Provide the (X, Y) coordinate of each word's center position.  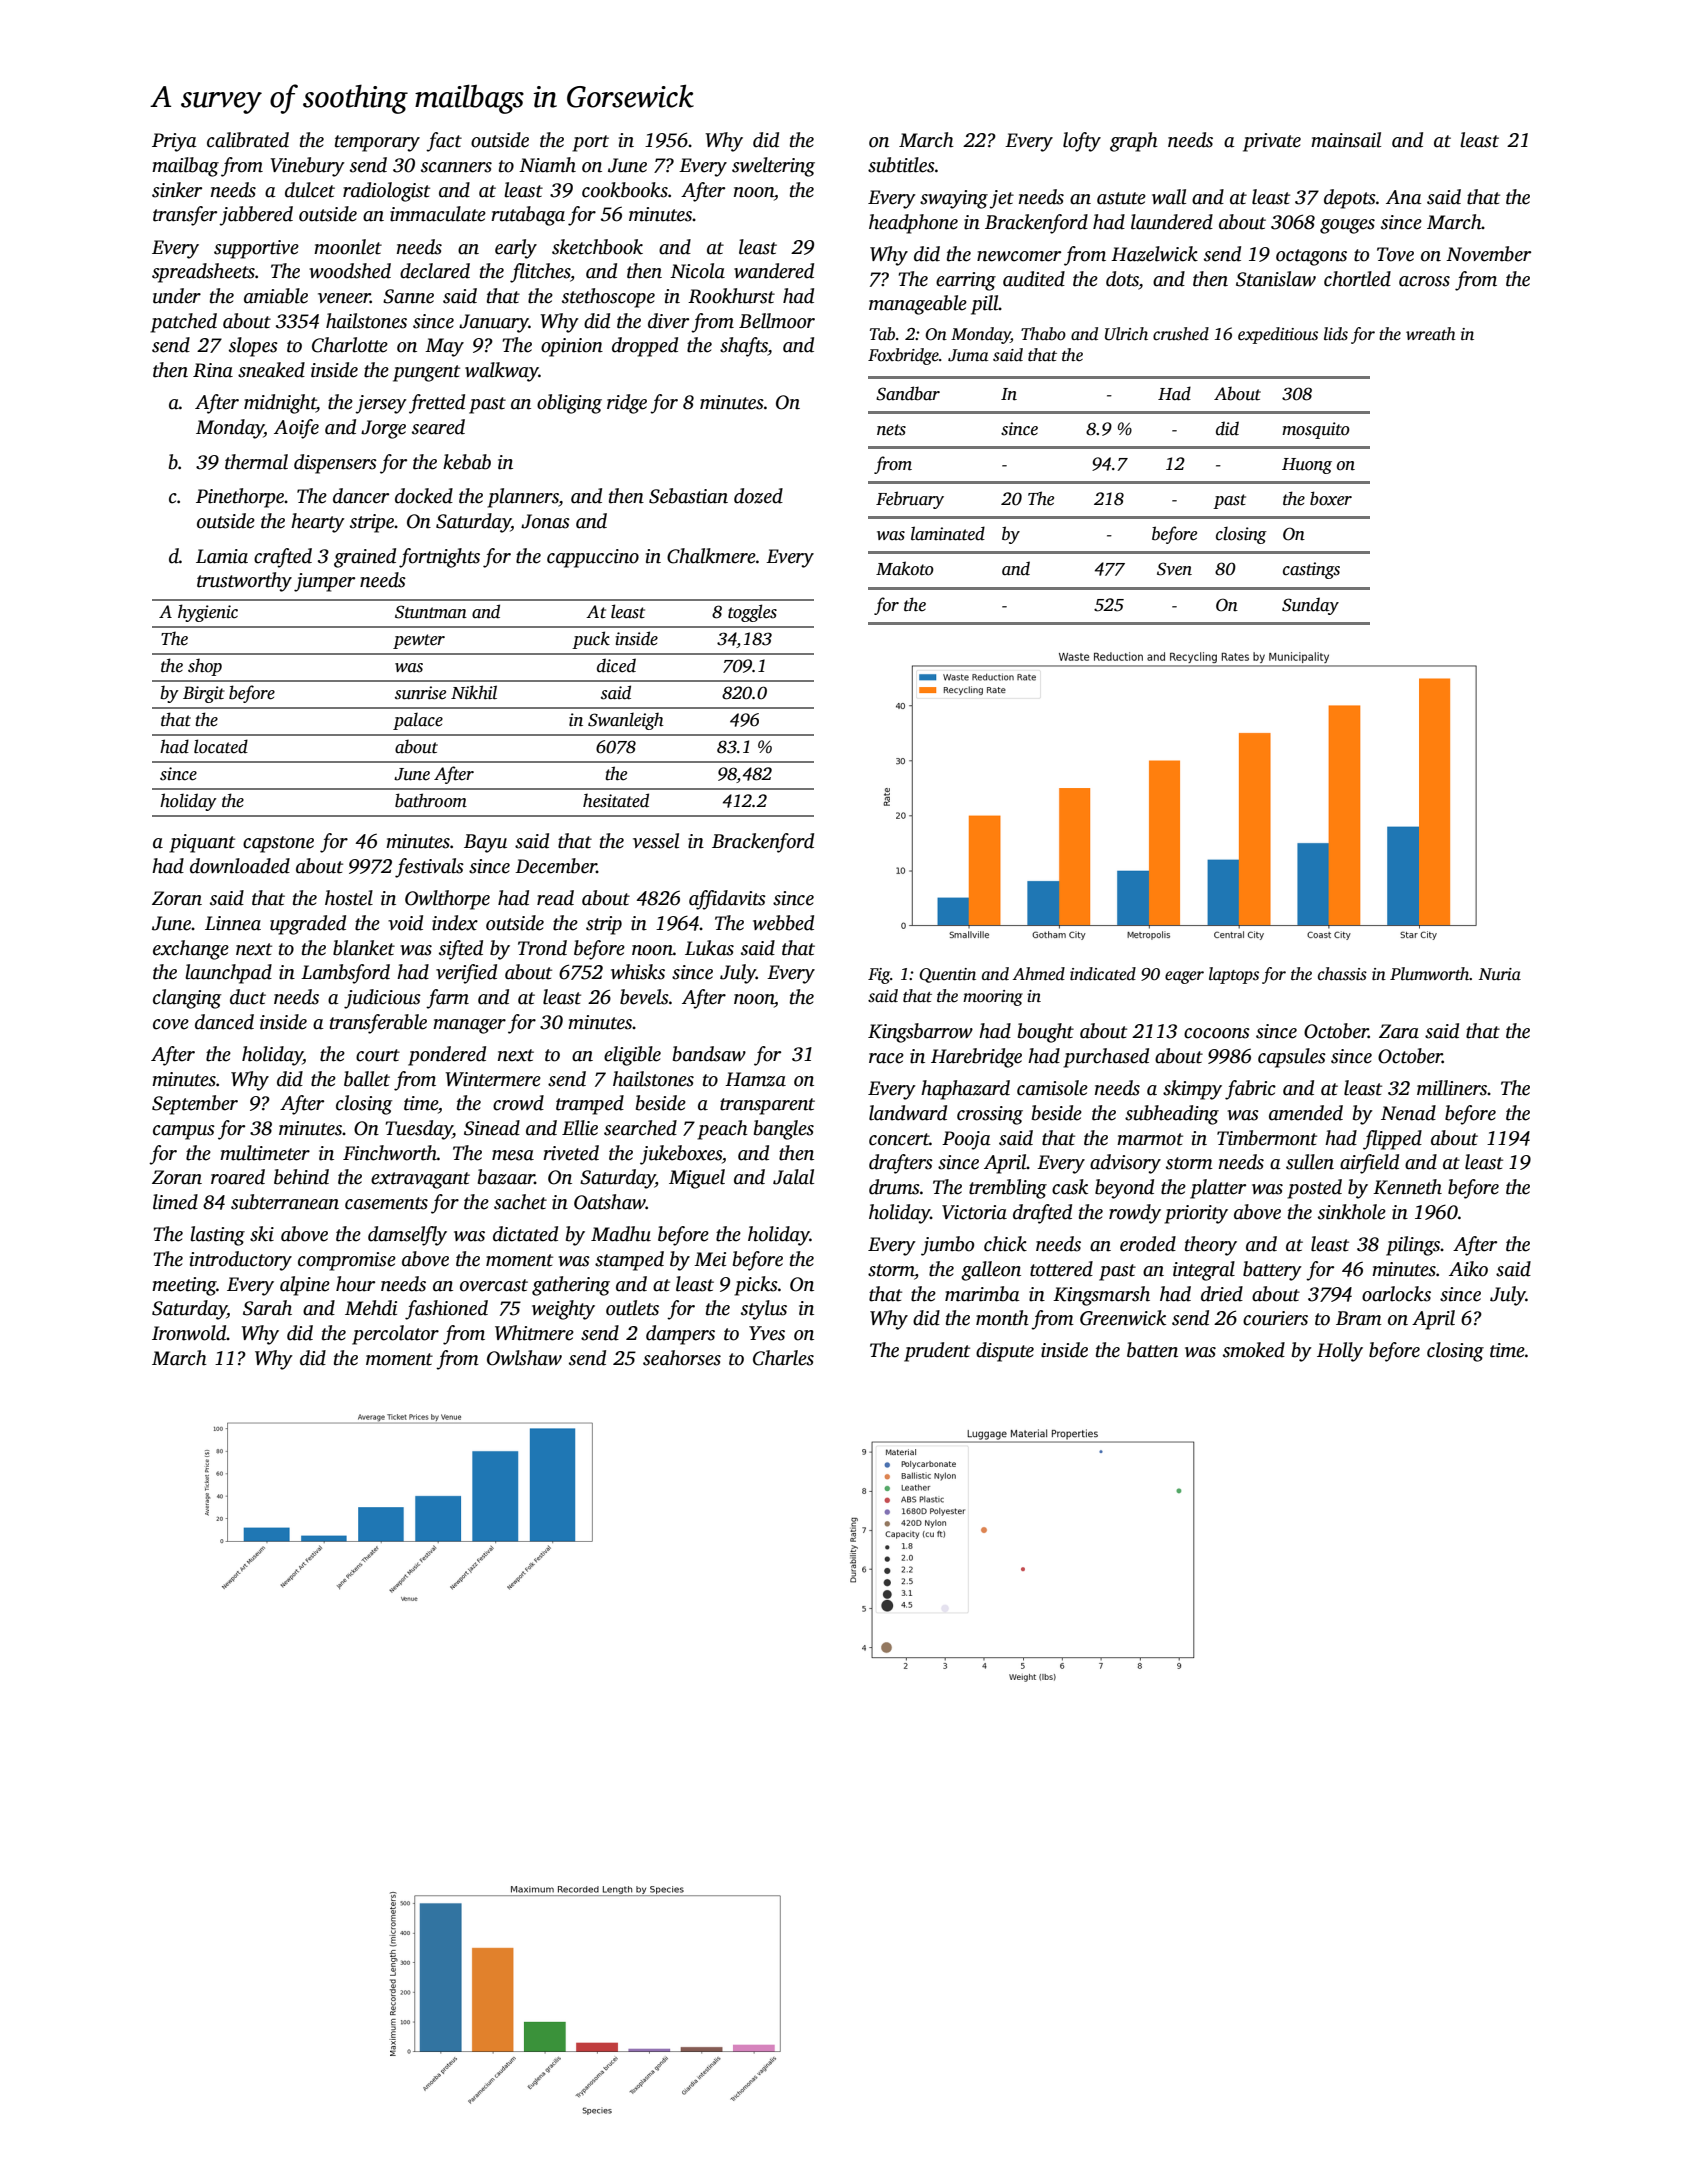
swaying (954, 199)
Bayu (485, 843)
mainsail (1346, 140)
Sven (1174, 569)
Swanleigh (626, 721)
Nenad (1408, 1113)
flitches (540, 273)
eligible (632, 1056)
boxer (1331, 498)
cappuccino (593, 558)
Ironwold (189, 1333)
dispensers (335, 464)
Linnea (233, 923)
